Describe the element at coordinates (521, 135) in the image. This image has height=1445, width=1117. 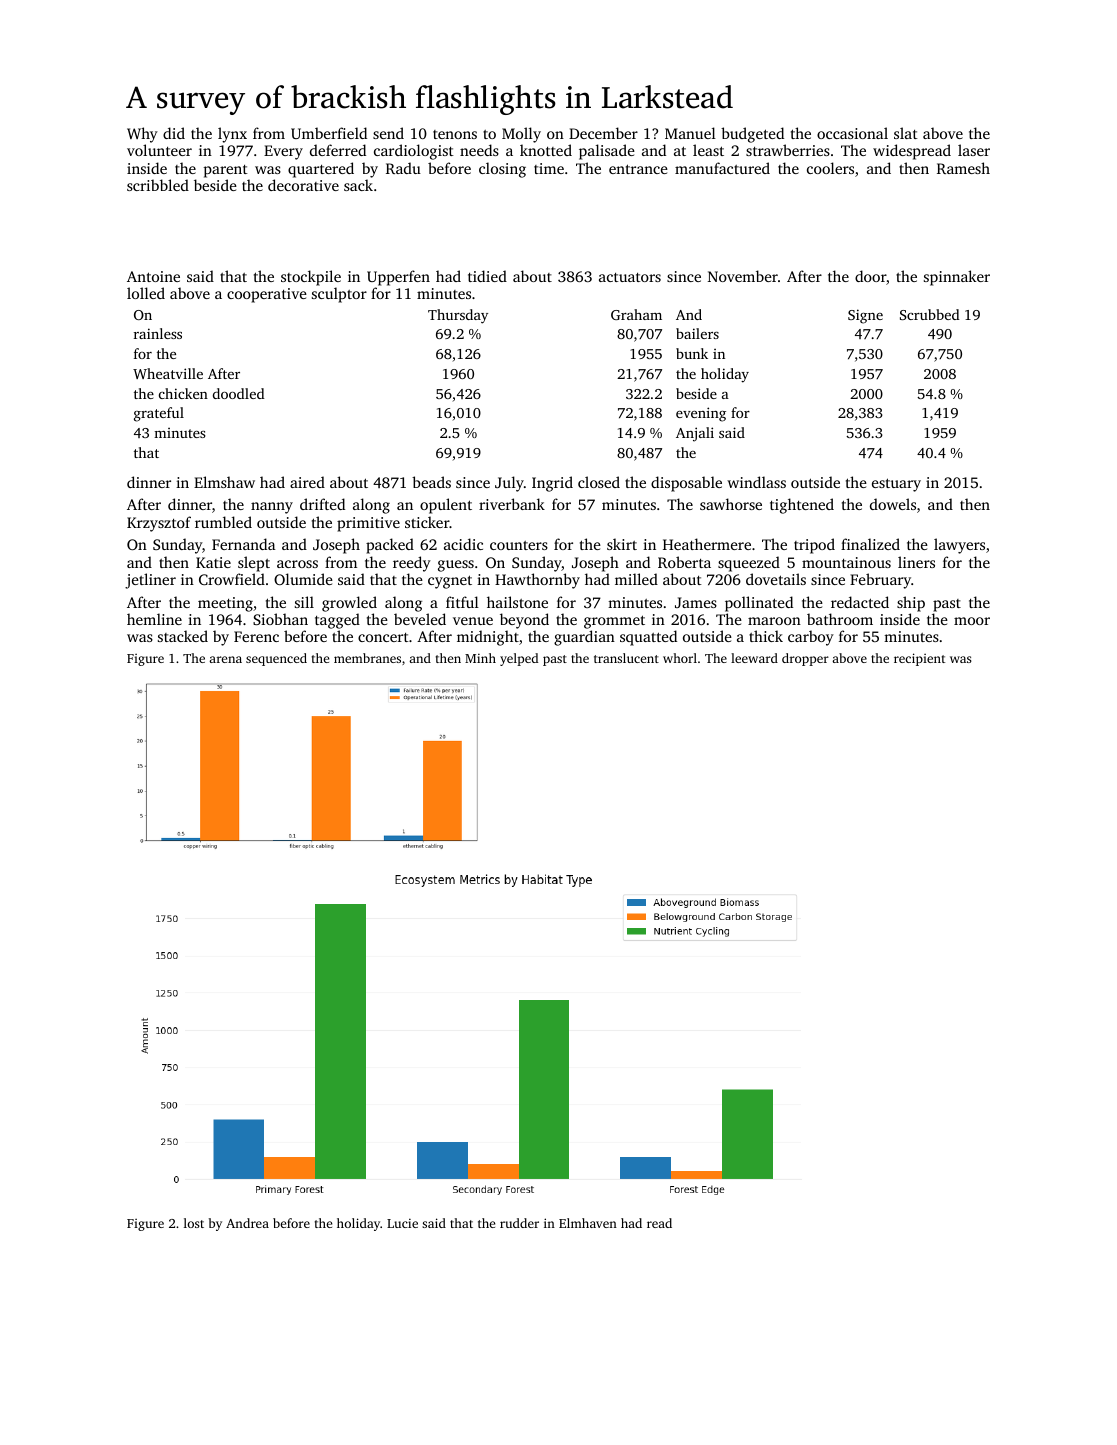
I see `Molly` at that location.
